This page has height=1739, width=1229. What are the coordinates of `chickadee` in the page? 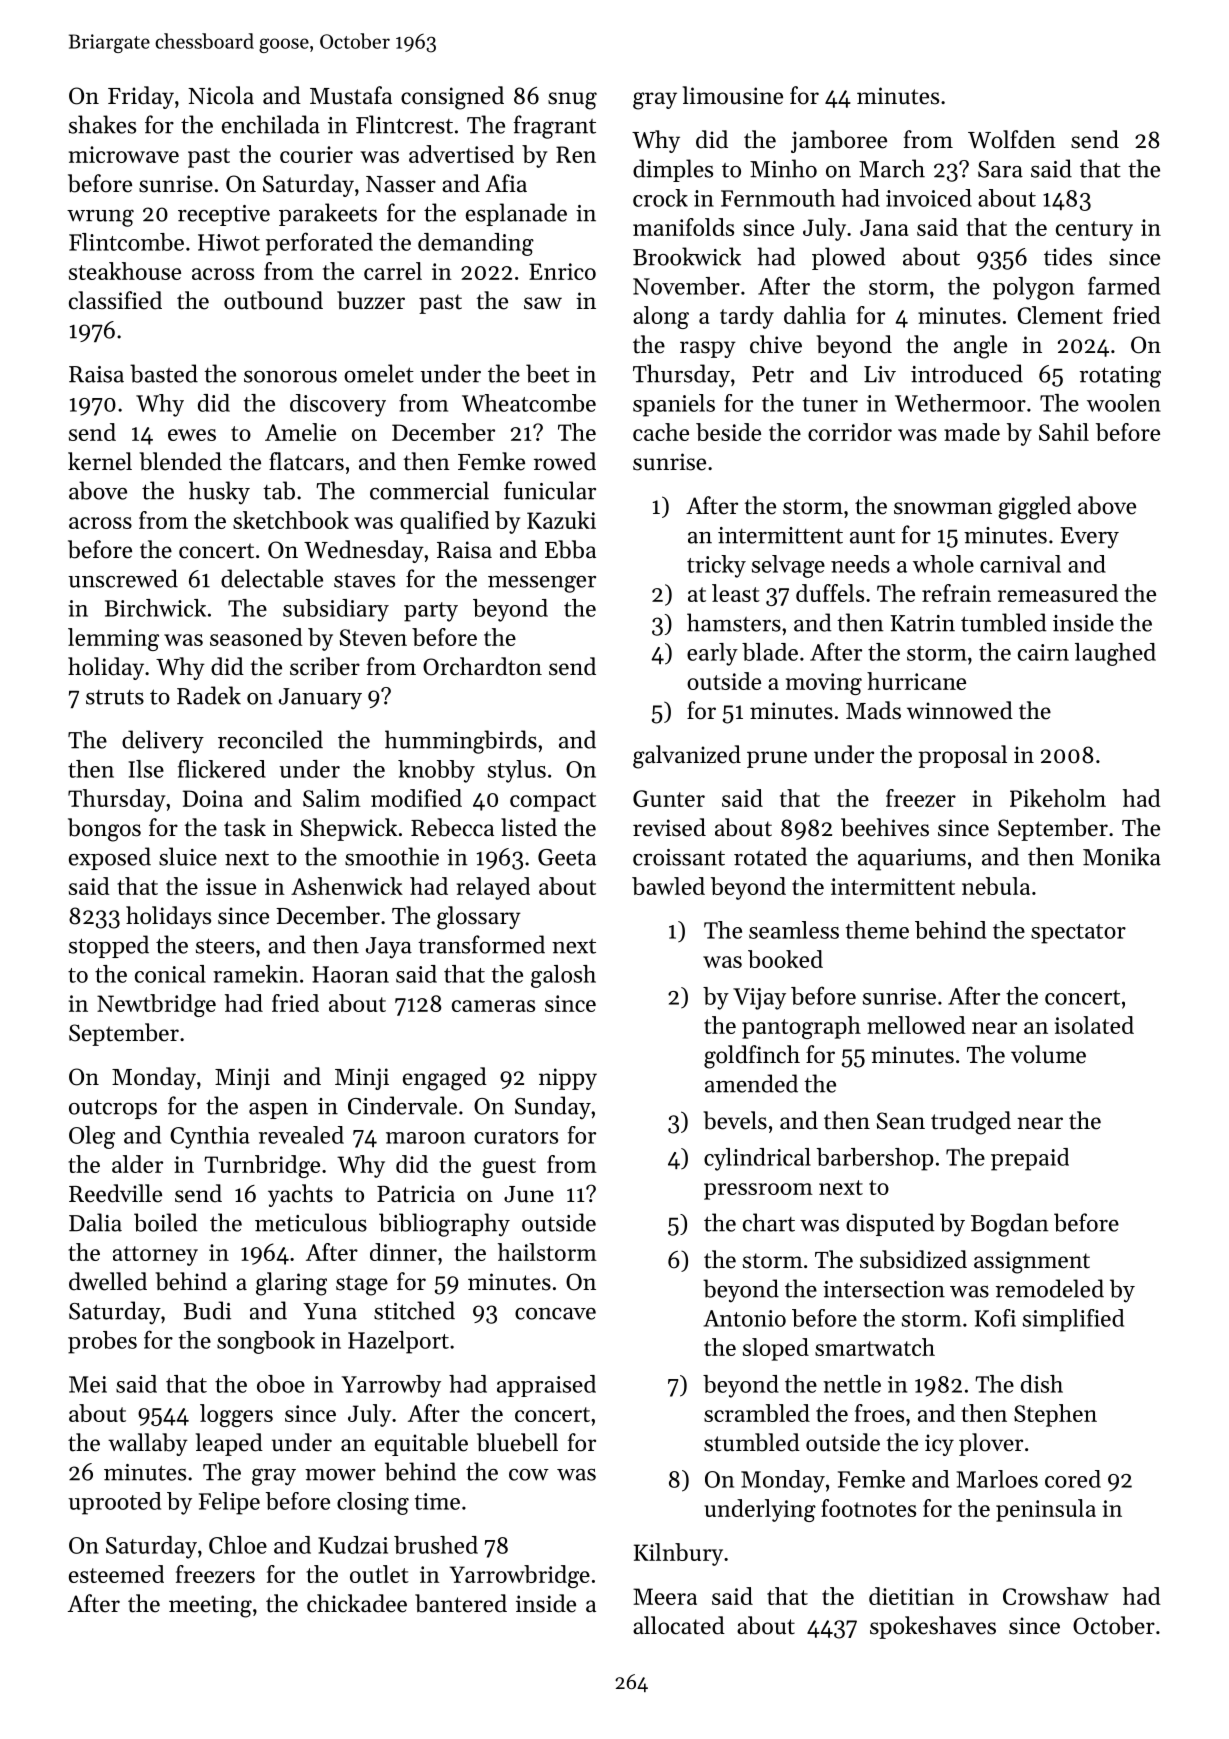 It's located at (357, 1603).
